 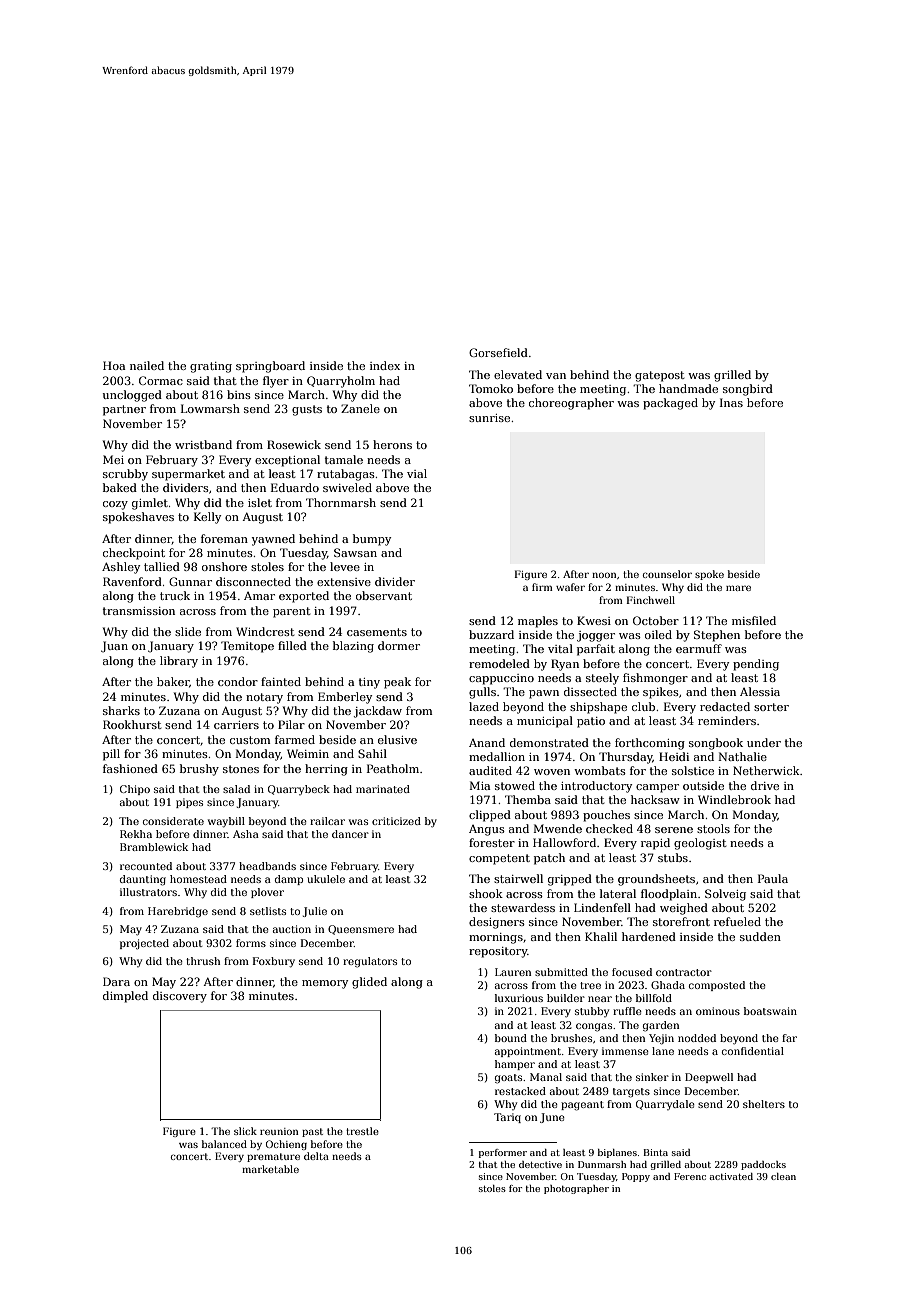 What do you see at coordinates (731, 1176) in the page?
I see `activated` at bounding box center [731, 1176].
